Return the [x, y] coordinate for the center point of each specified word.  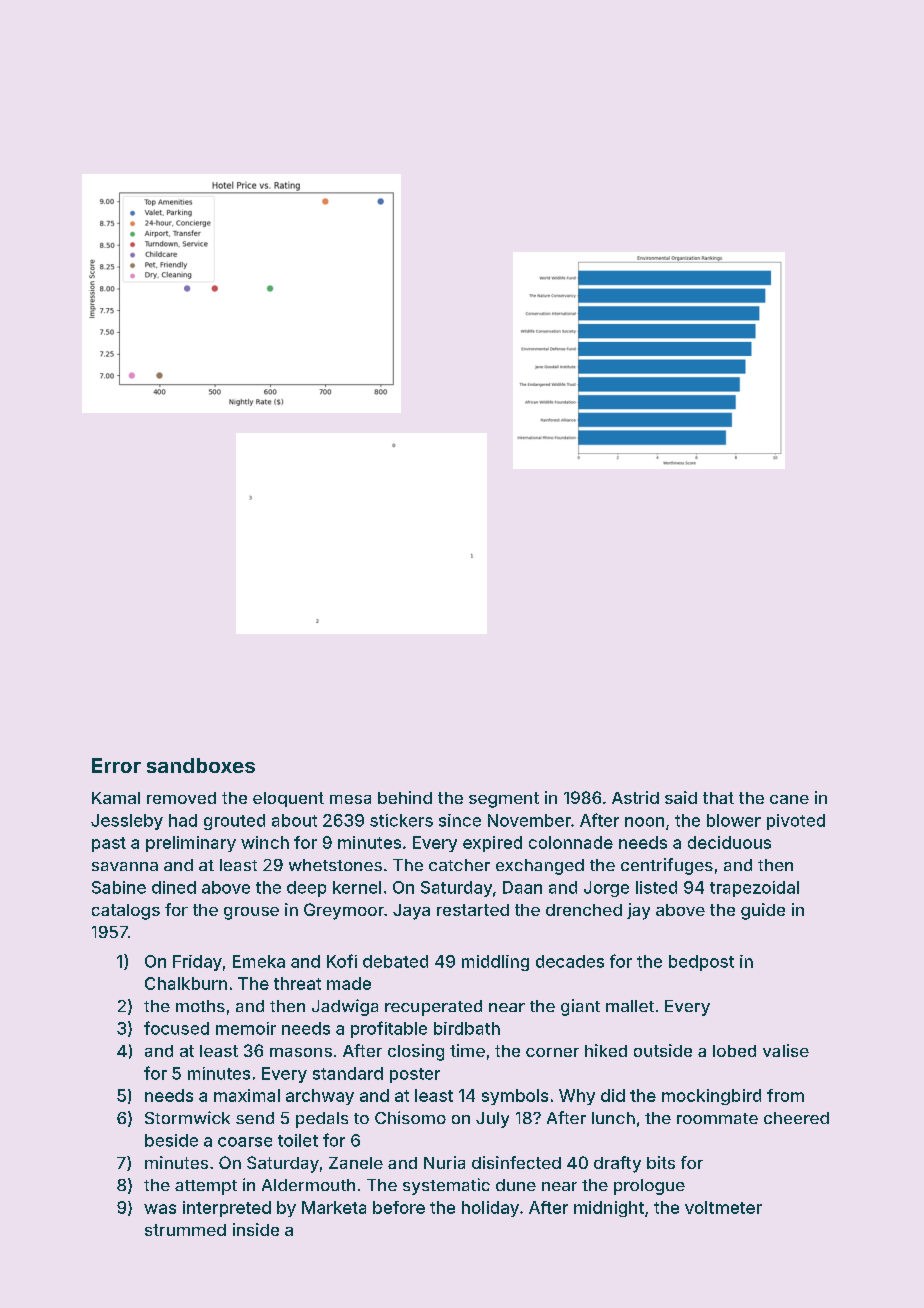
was [160, 1209]
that [718, 798]
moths [200, 1006]
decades [570, 961]
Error [116, 765]
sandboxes [201, 765]
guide [763, 911]
